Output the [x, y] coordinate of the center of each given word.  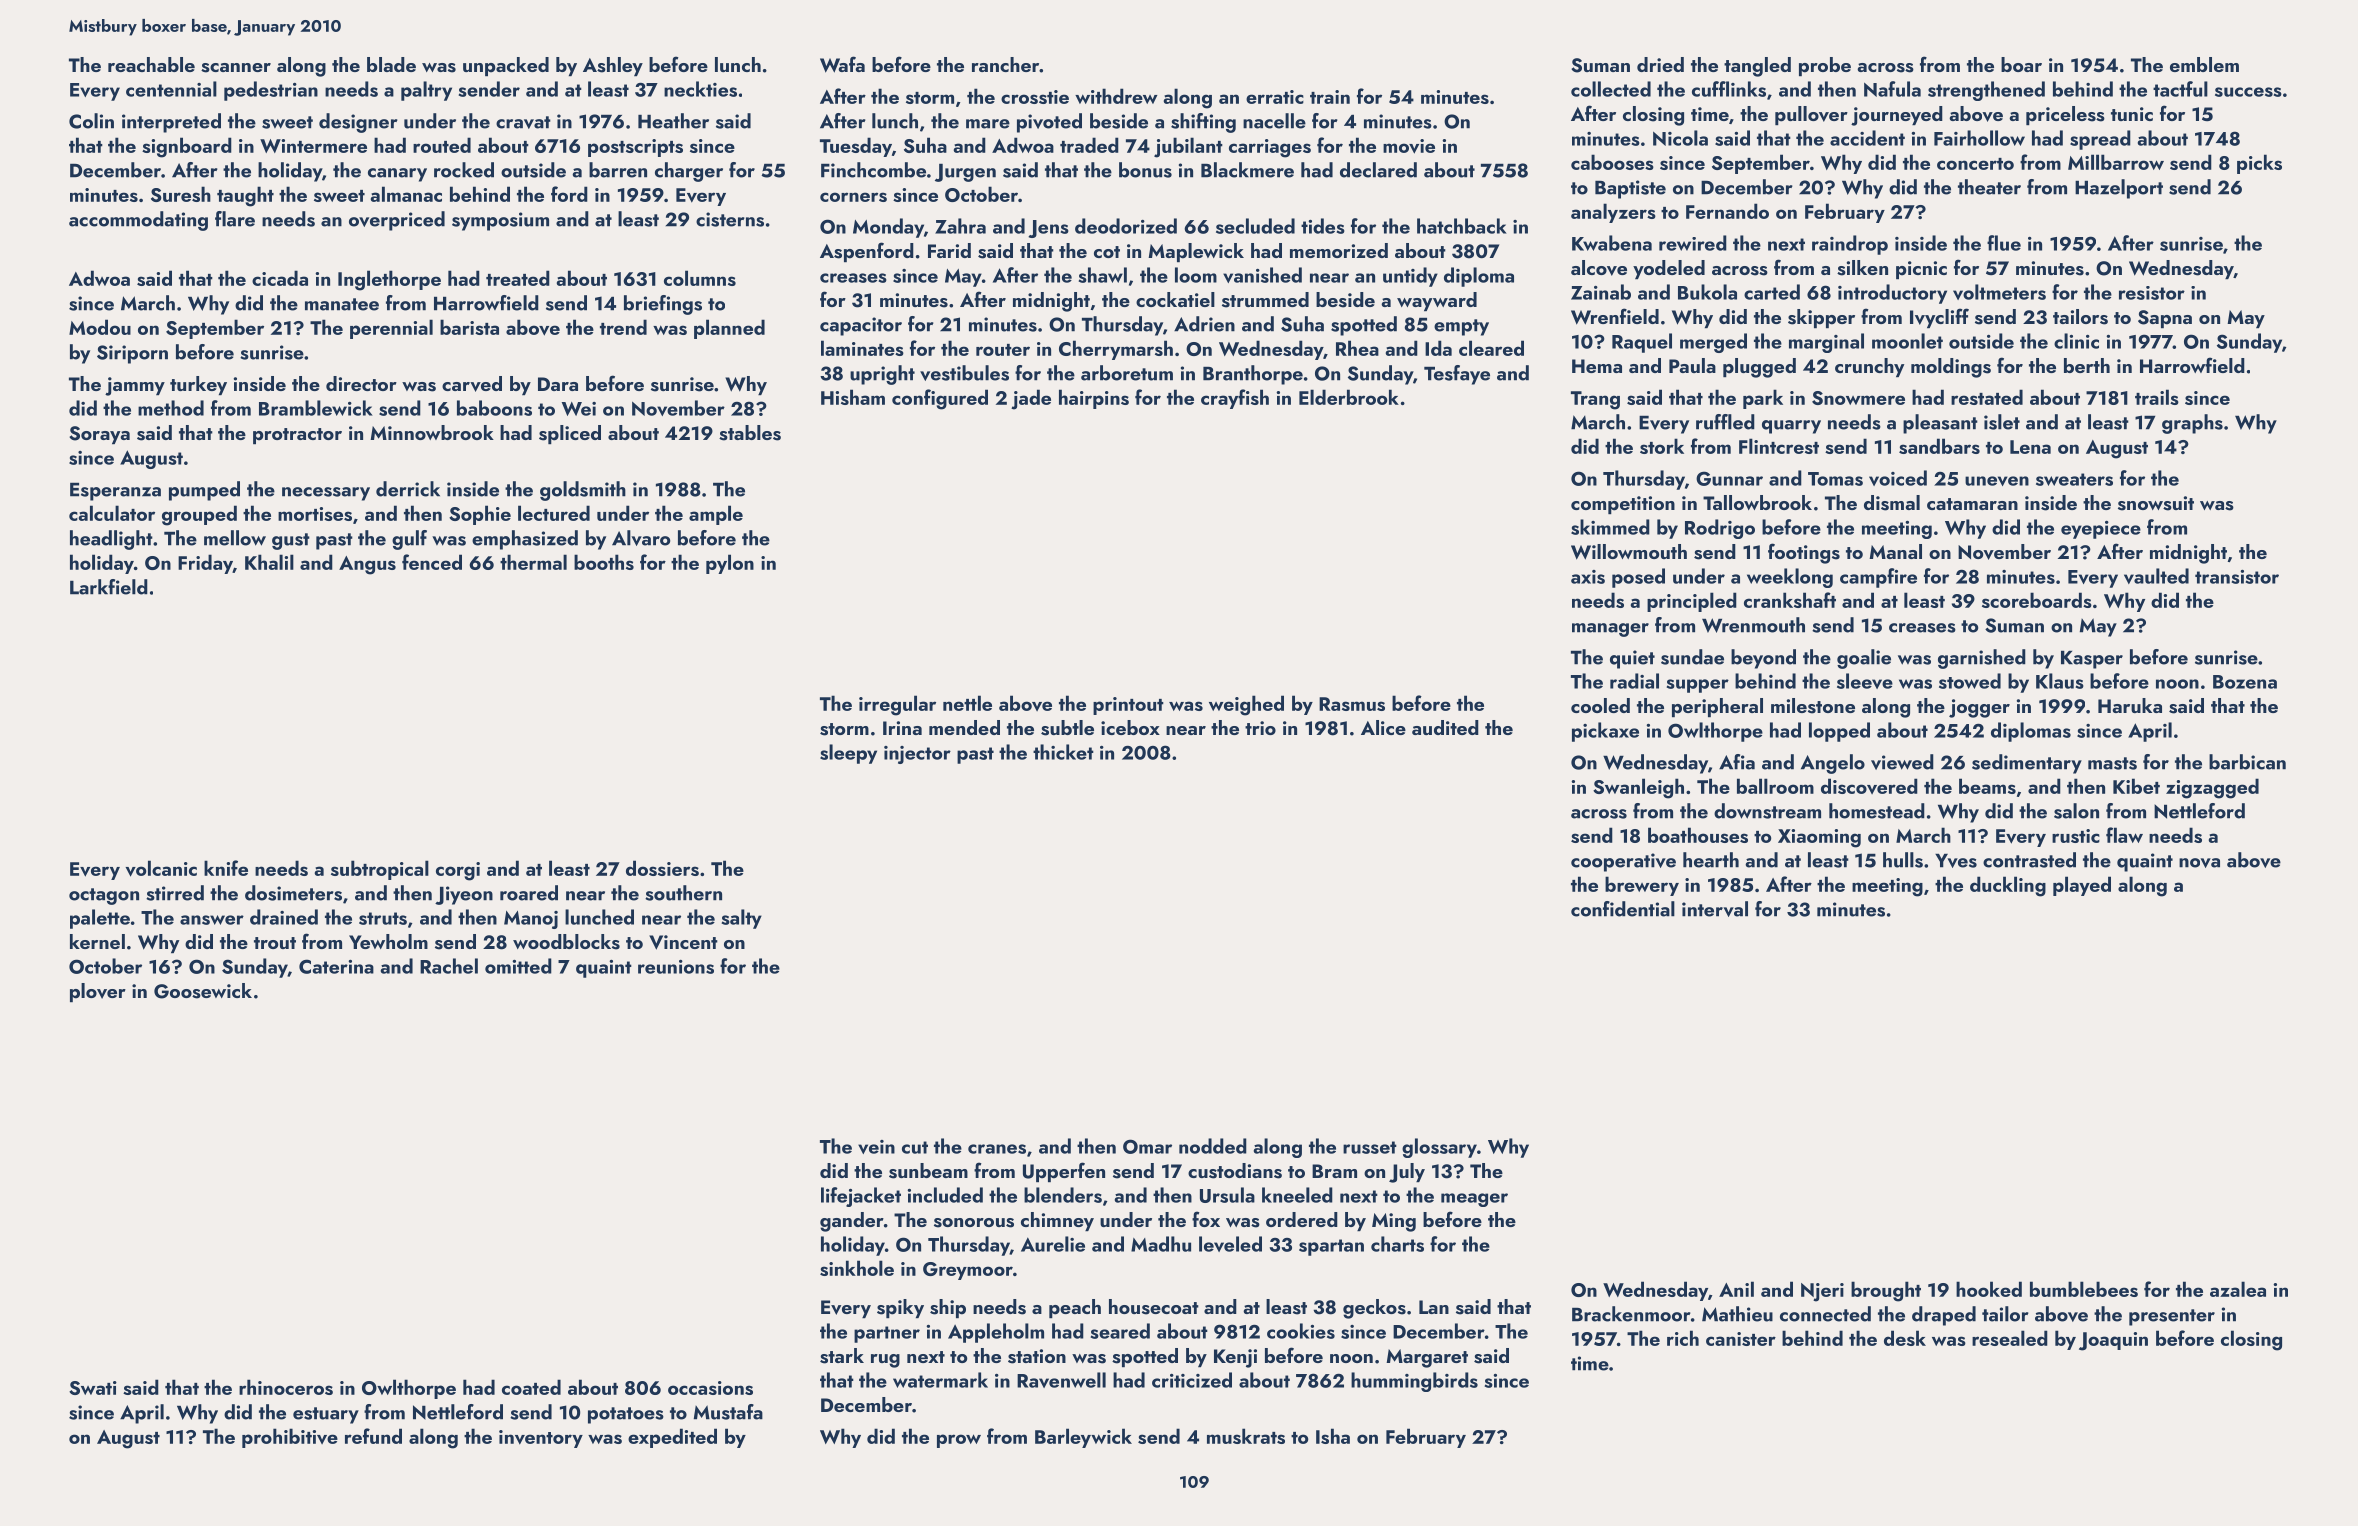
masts [2112, 763]
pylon [730, 564]
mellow [235, 538]
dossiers [662, 868]
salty [742, 919]
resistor [2152, 293]
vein [876, 1147]
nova [2199, 863]
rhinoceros [286, 1387]
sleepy [848, 754]
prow [959, 1441]
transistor [2237, 577]
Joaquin [2113, 1341]
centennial [171, 89]
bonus [1145, 170]
